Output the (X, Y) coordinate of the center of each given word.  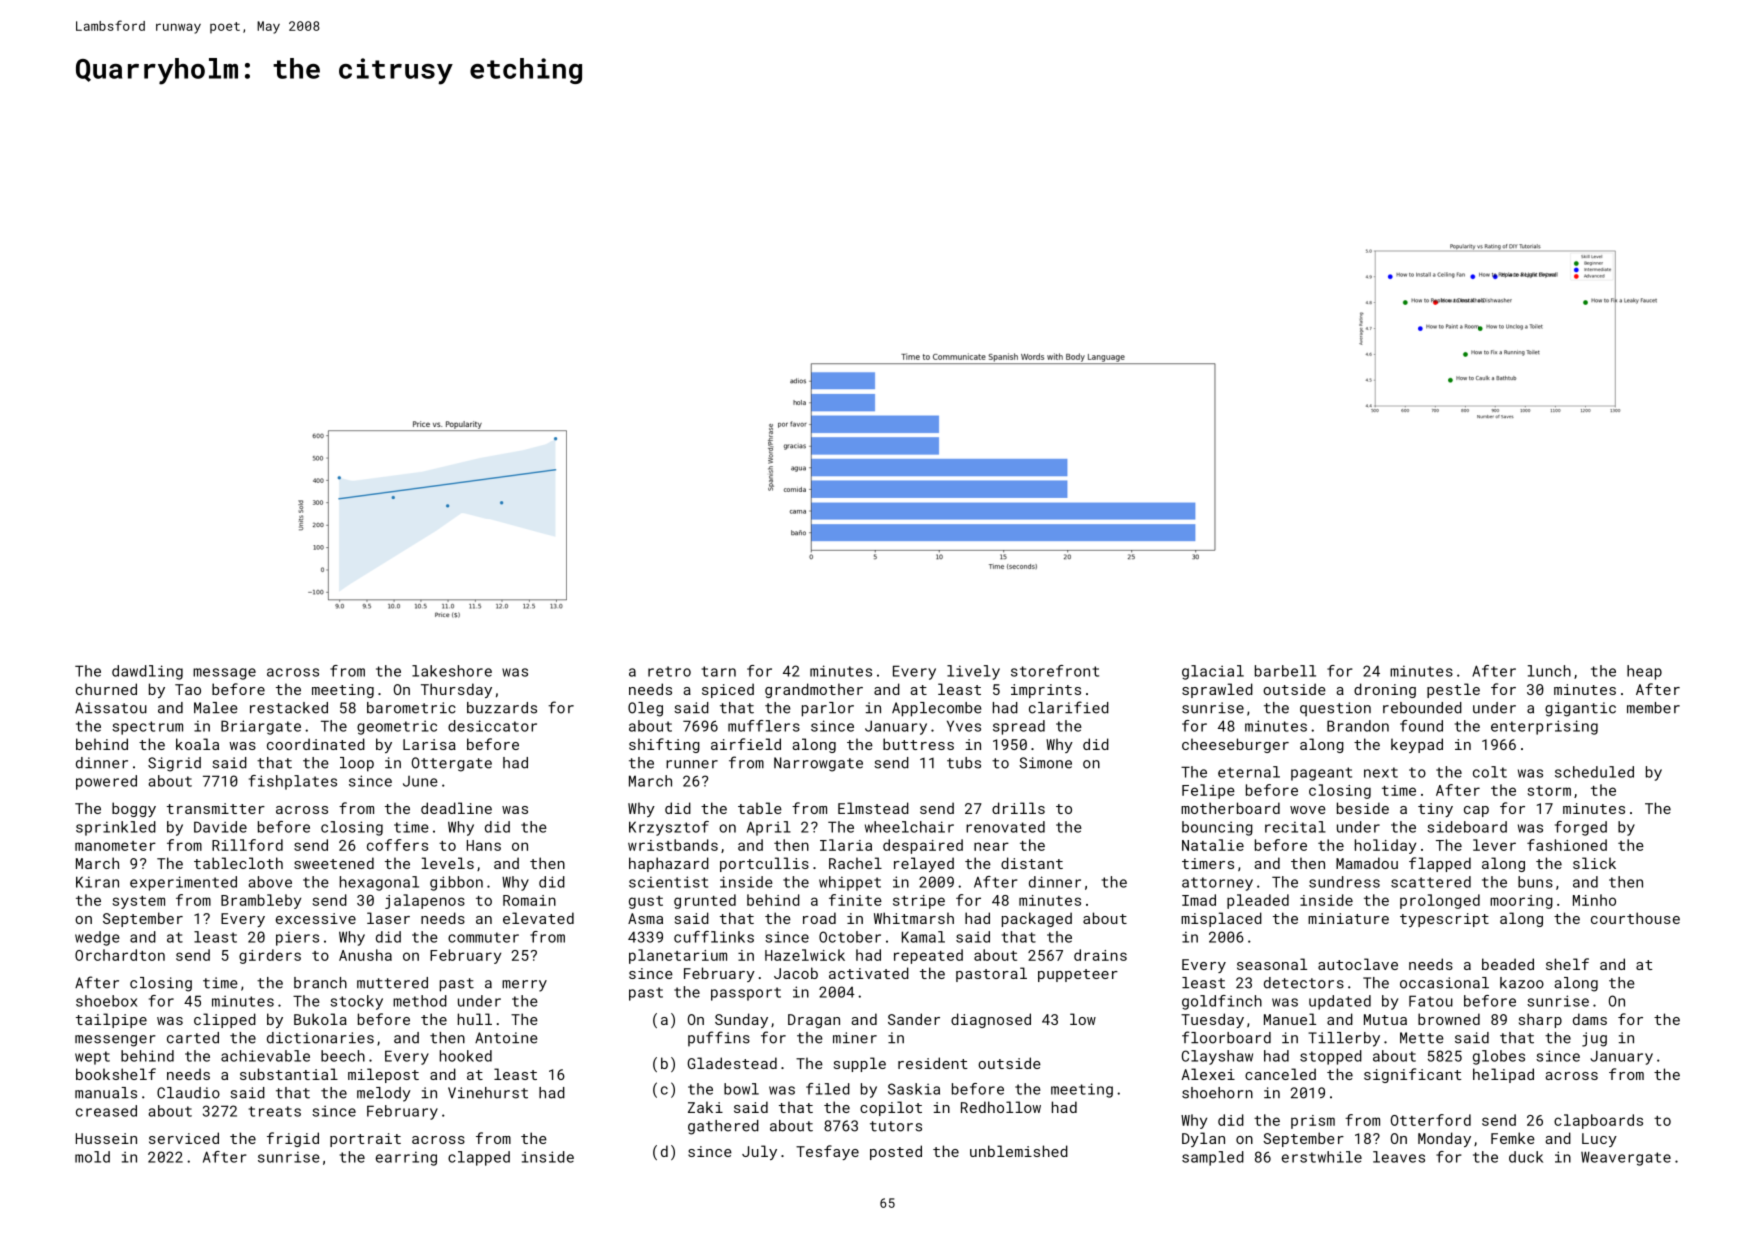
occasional (1444, 983)
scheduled (1594, 772)
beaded (1508, 964)
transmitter (216, 808)
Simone (1045, 763)
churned (106, 689)
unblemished (1019, 1151)
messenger (115, 1041)
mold (92, 1157)
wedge (97, 938)
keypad (1417, 745)
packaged (1037, 919)
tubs (964, 763)
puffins (719, 1038)
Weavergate (1626, 1158)
